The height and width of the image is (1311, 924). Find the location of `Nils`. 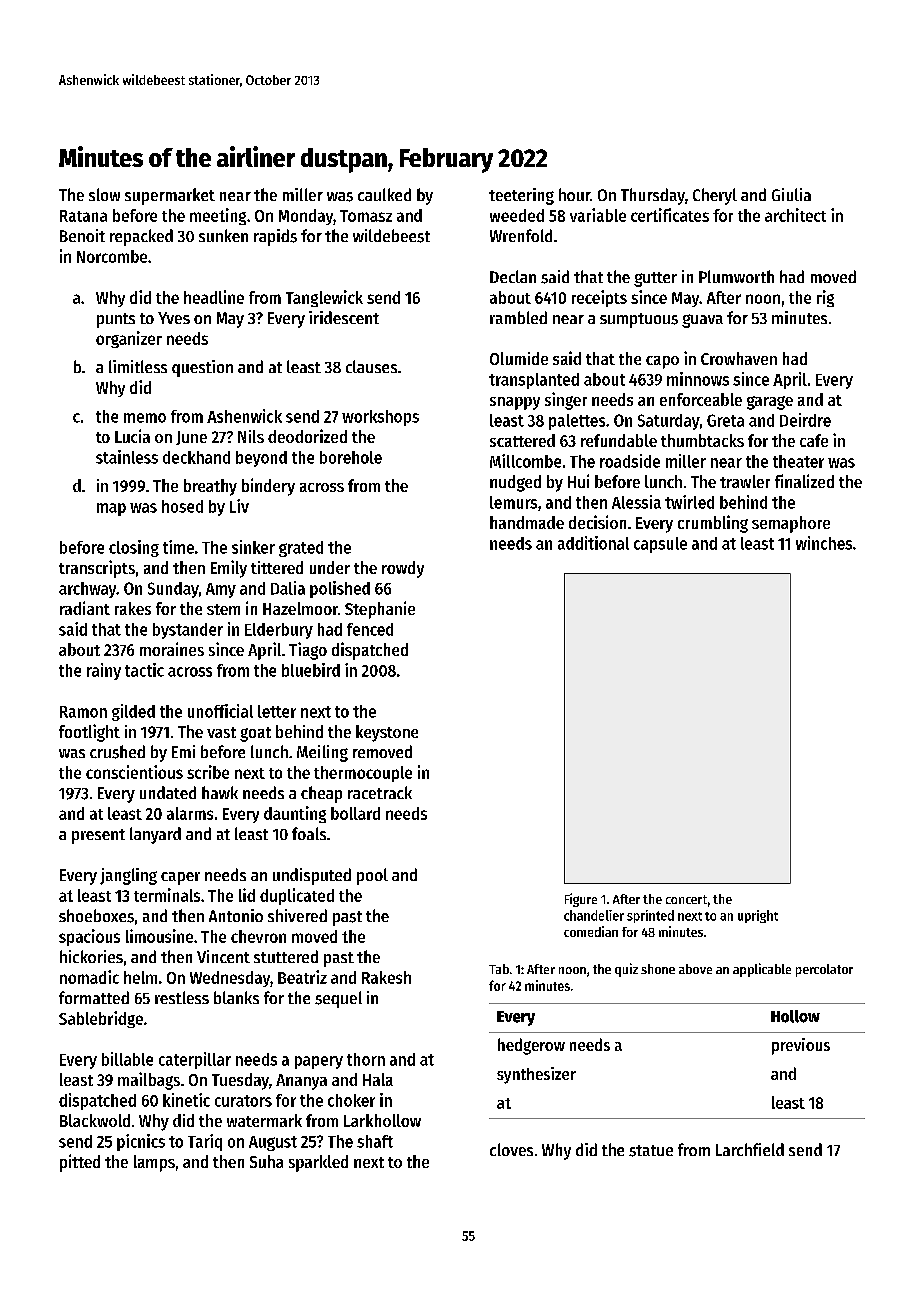

Nils is located at coordinates (251, 436).
